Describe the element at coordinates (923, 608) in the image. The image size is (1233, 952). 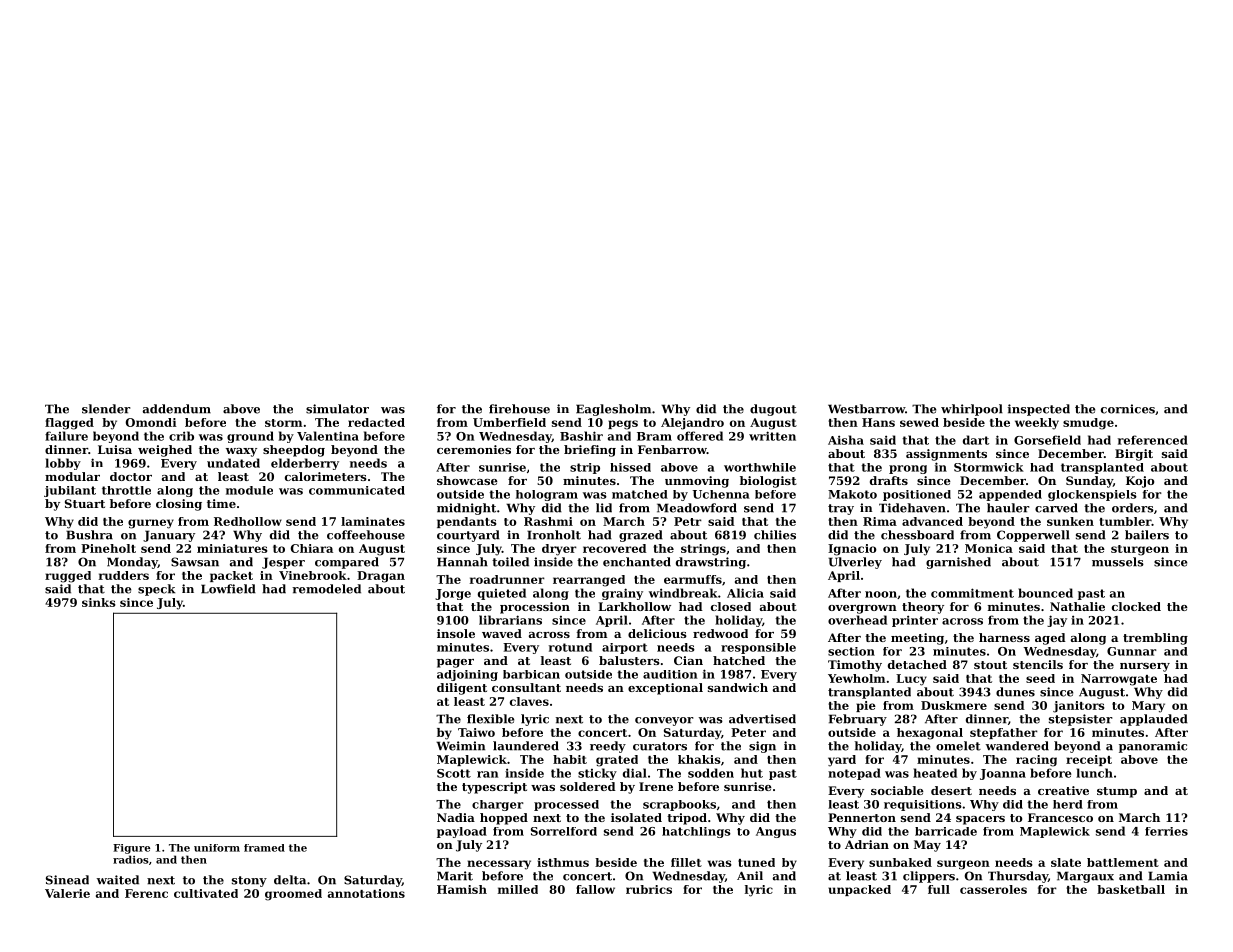
I see `theory` at that location.
